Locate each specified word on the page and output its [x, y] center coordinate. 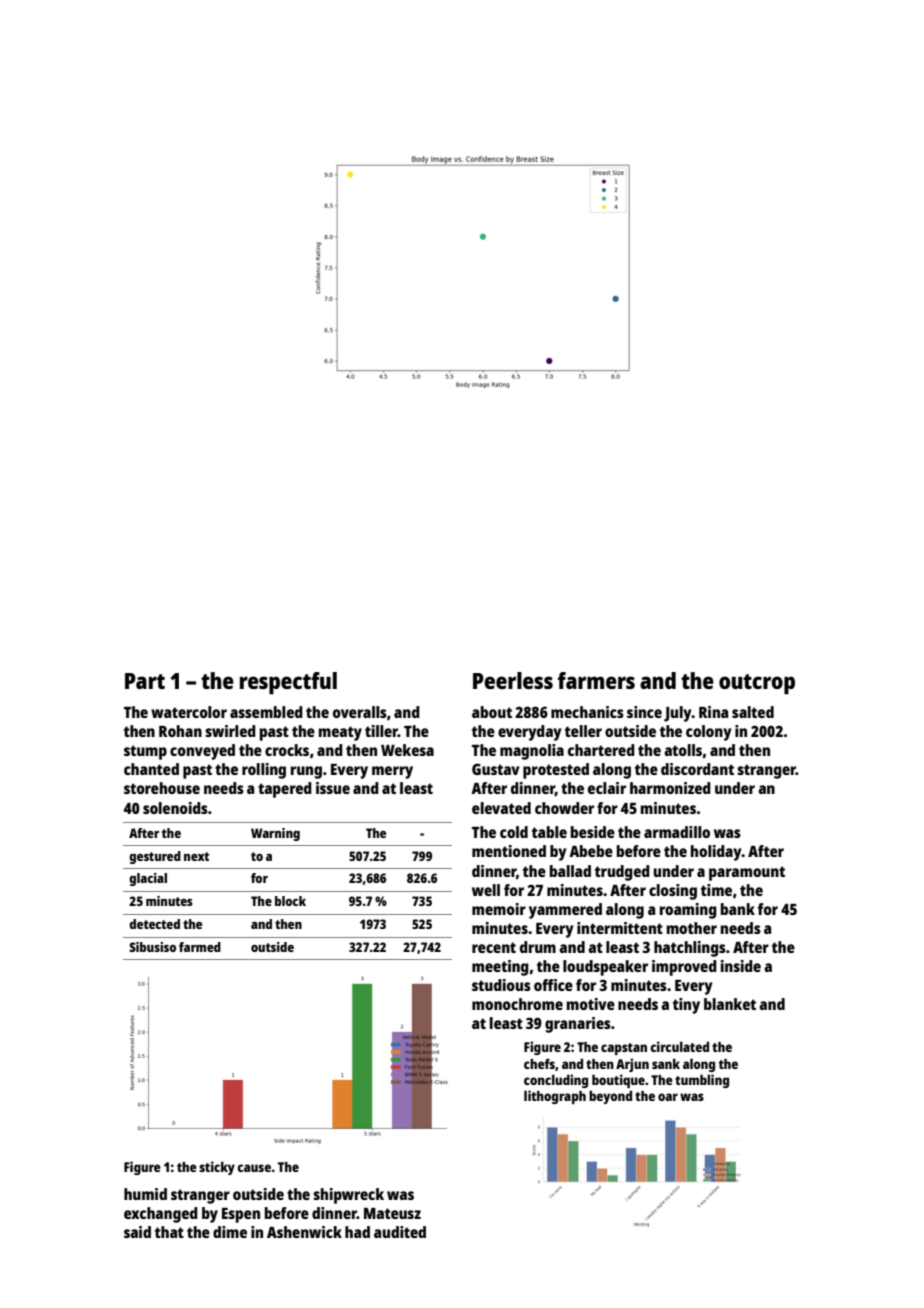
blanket [730, 1004]
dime [230, 1232]
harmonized [670, 788]
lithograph [555, 1097]
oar [668, 1097]
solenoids [175, 808]
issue [333, 788]
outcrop [757, 684]
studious [501, 985]
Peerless [513, 680]
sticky [217, 1168]
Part [145, 681]
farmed [200, 947]
